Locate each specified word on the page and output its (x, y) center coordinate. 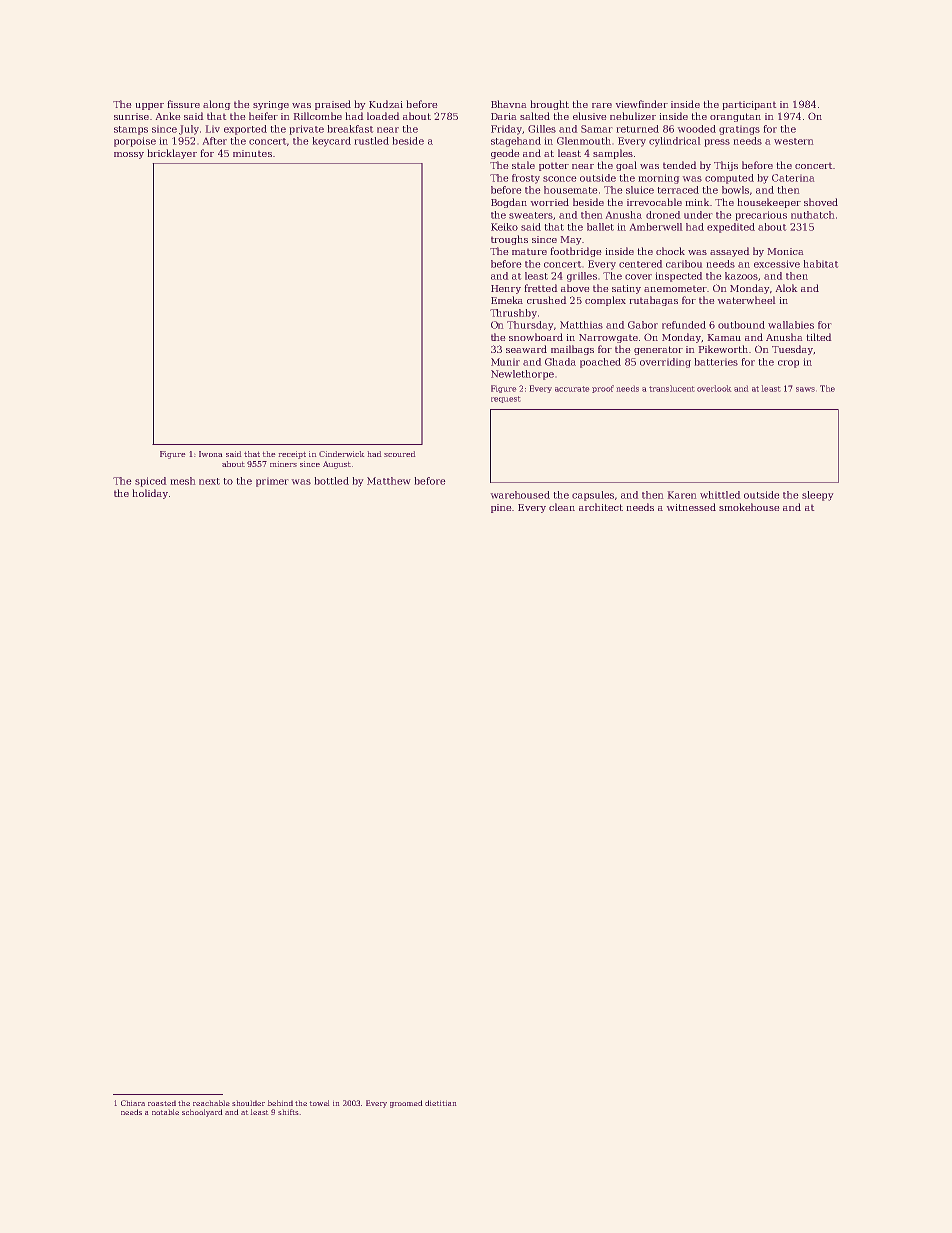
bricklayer (172, 154)
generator (658, 350)
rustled (371, 141)
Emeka (507, 300)
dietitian (441, 1103)
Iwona (211, 454)
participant (749, 105)
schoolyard (202, 1113)
